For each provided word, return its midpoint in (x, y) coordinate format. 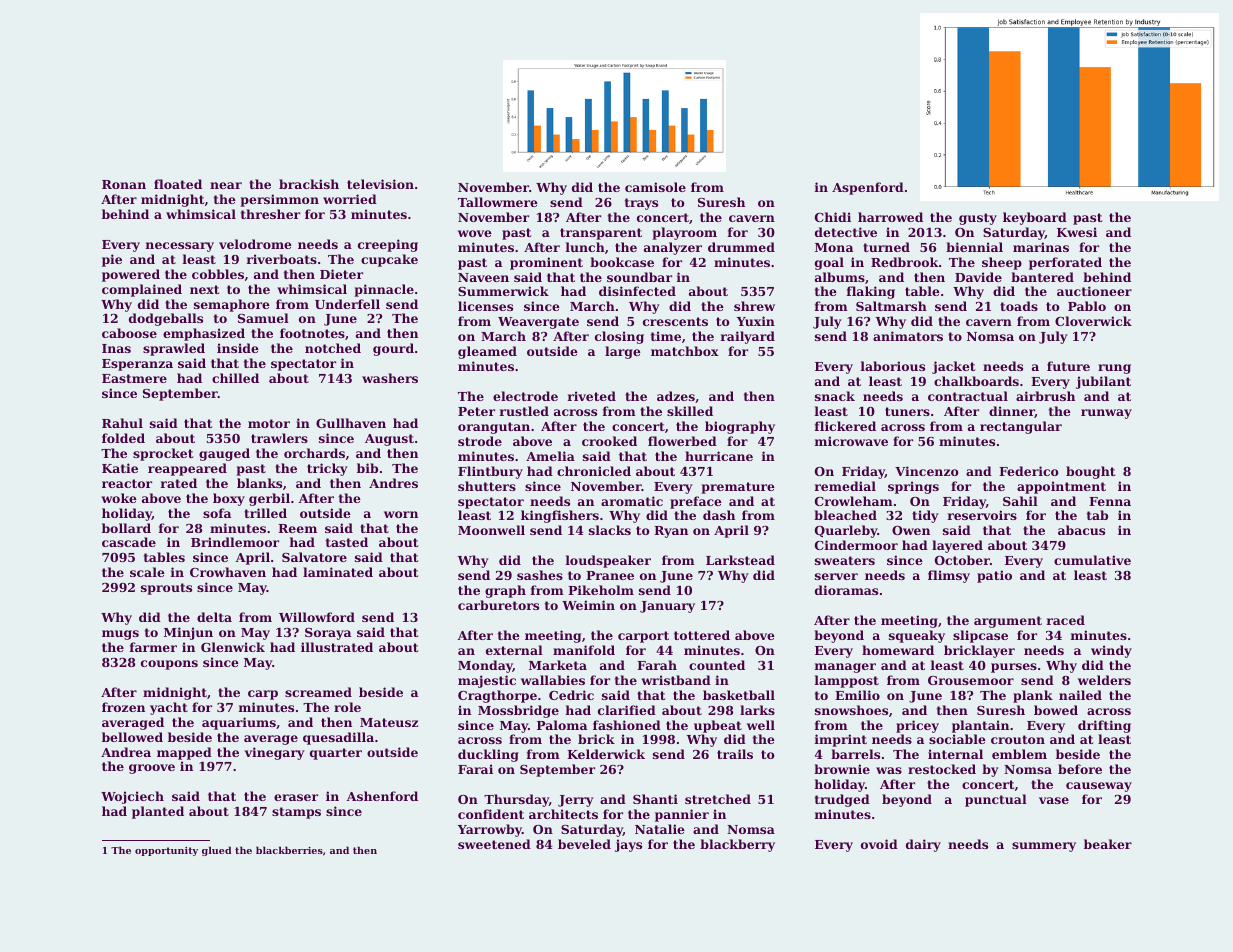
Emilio (857, 695)
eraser (296, 797)
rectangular (1021, 427)
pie (112, 260)
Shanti (655, 799)
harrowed (890, 217)
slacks (610, 530)
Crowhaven (228, 572)
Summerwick (503, 291)
